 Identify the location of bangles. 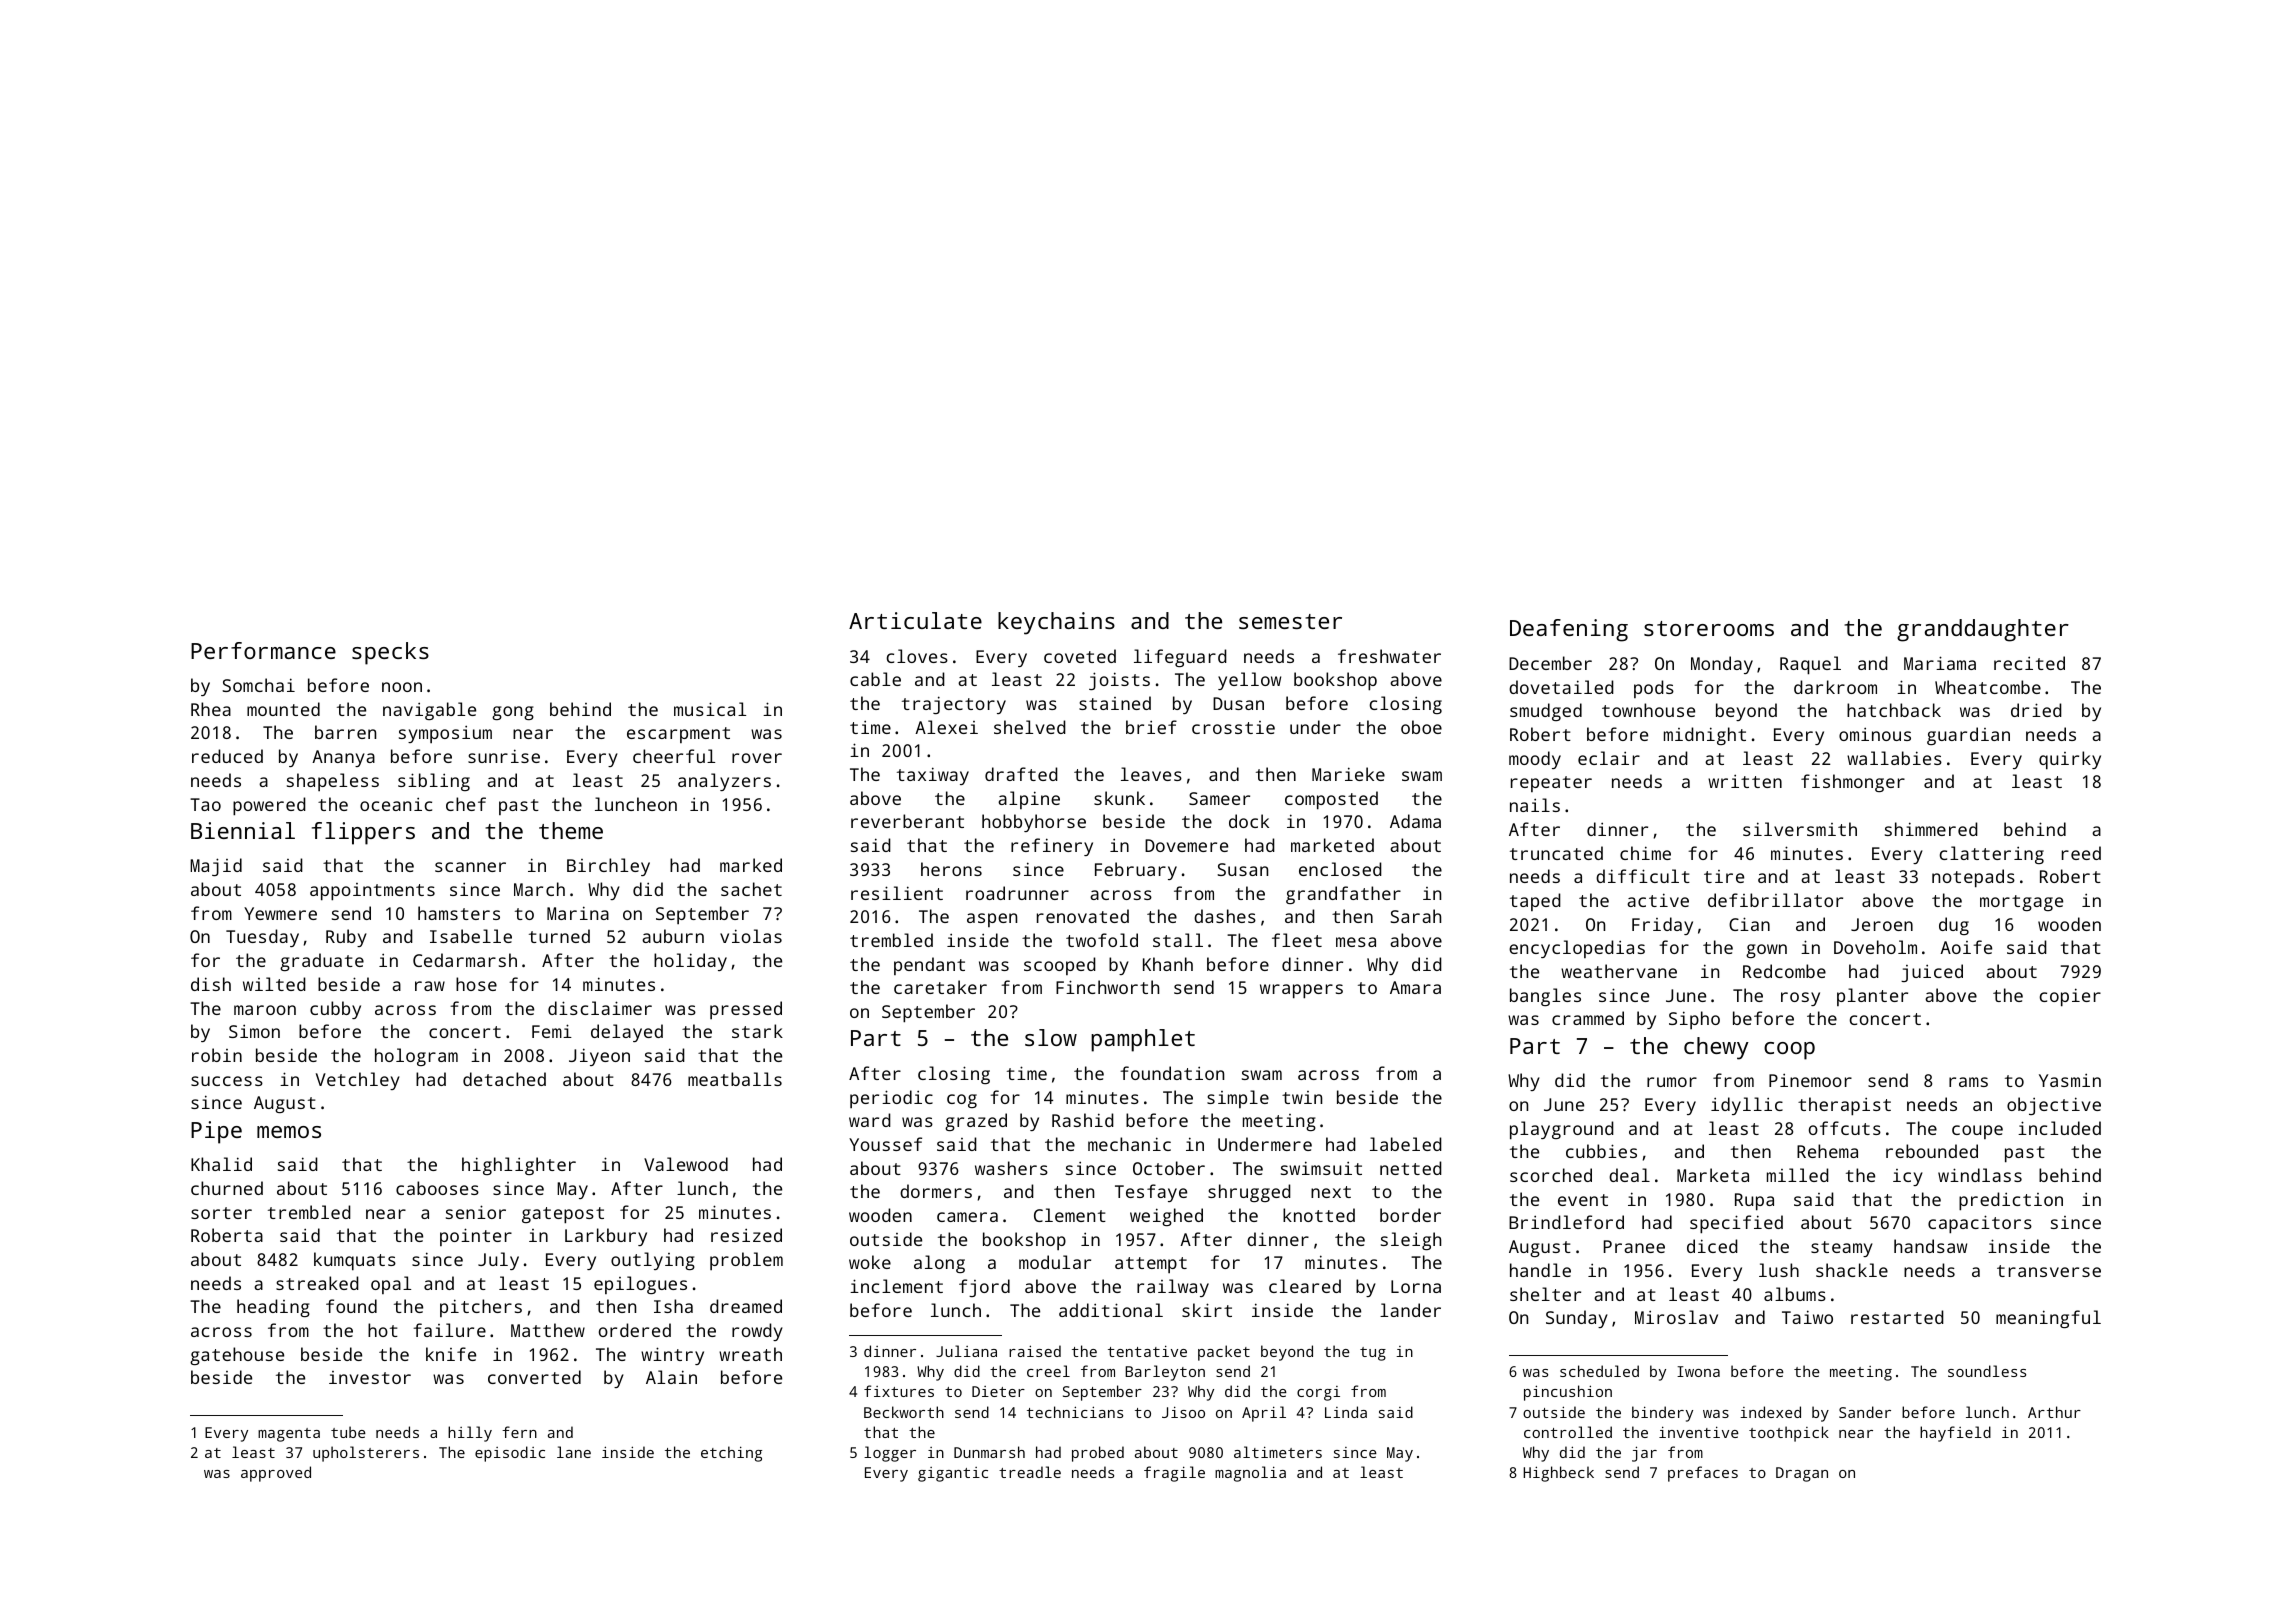
(1545, 997).
